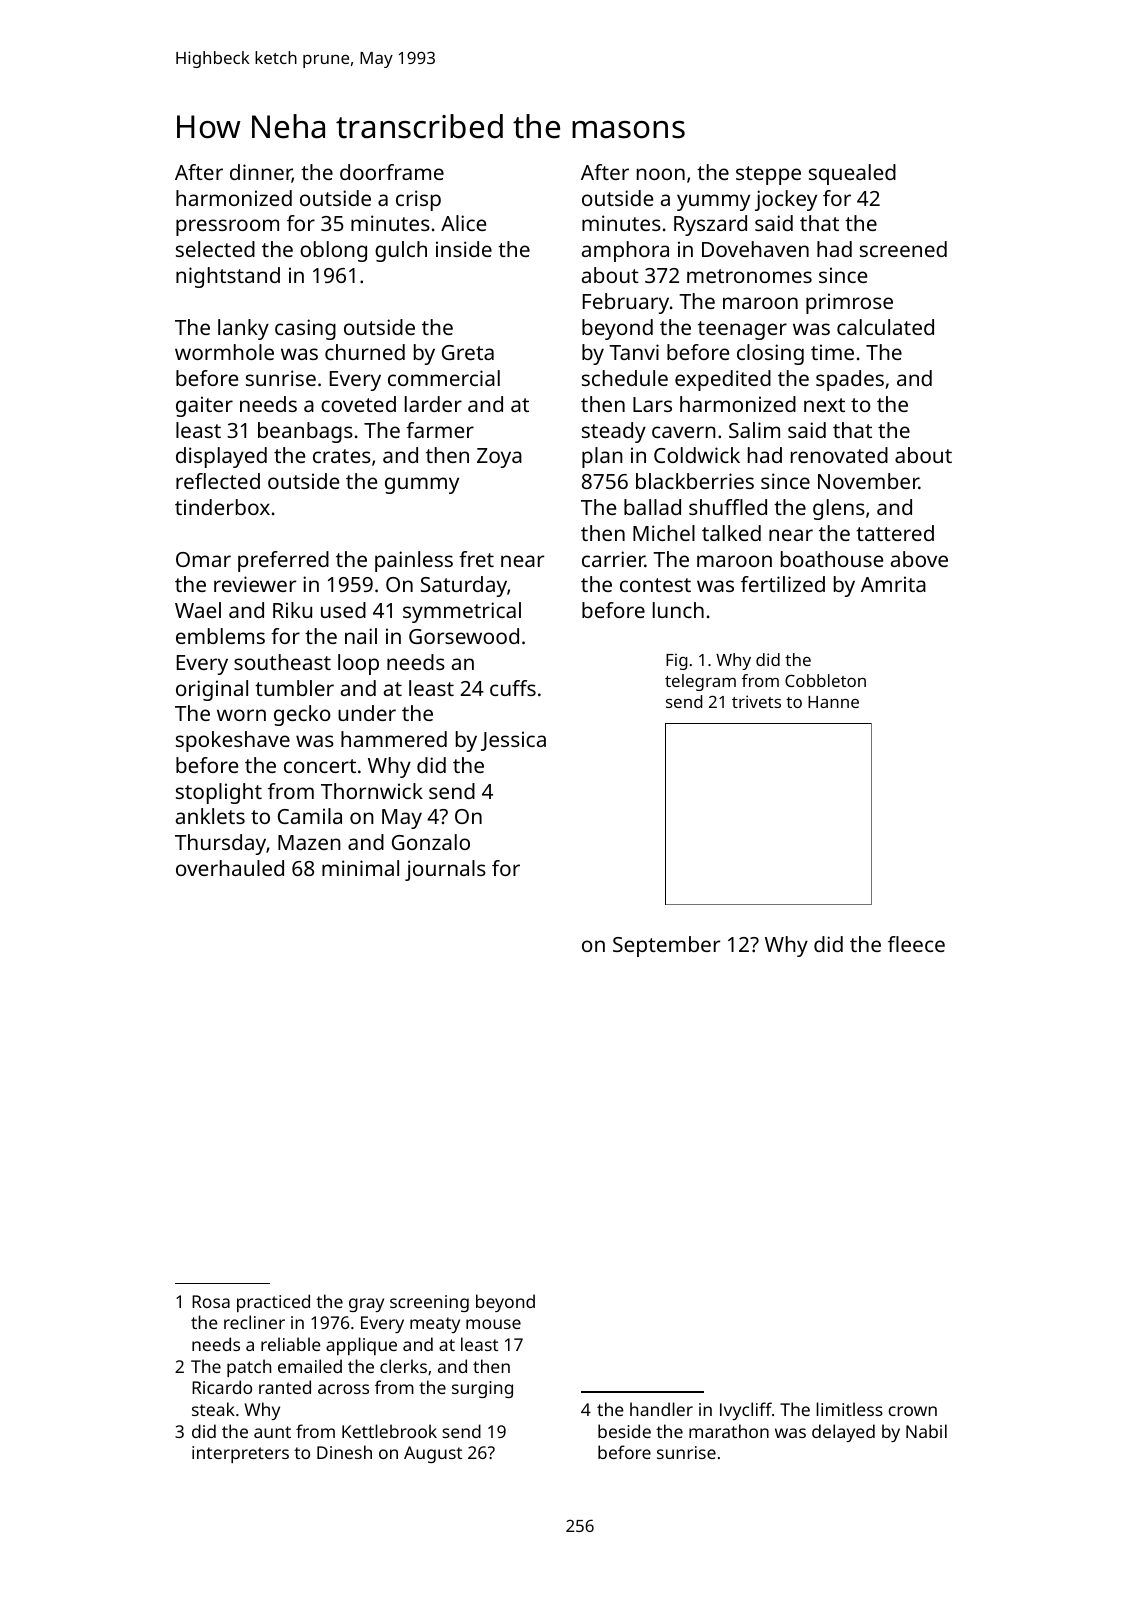 The width and height of the document is (1131, 1606). What do you see at coordinates (710, 225) in the document?
I see `Ryszard` at bounding box center [710, 225].
